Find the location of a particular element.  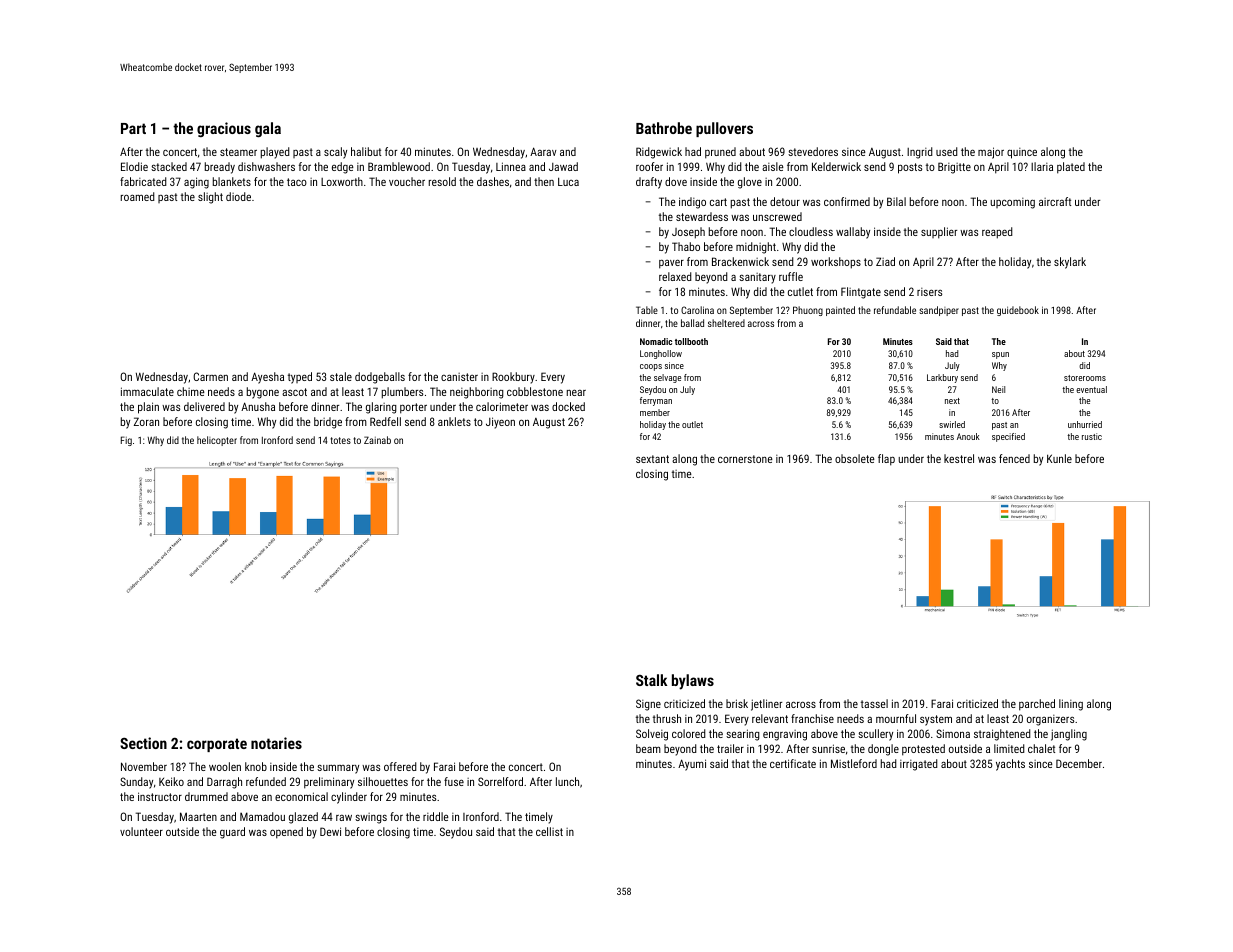

rustic is located at coordinates (1092, 436).
